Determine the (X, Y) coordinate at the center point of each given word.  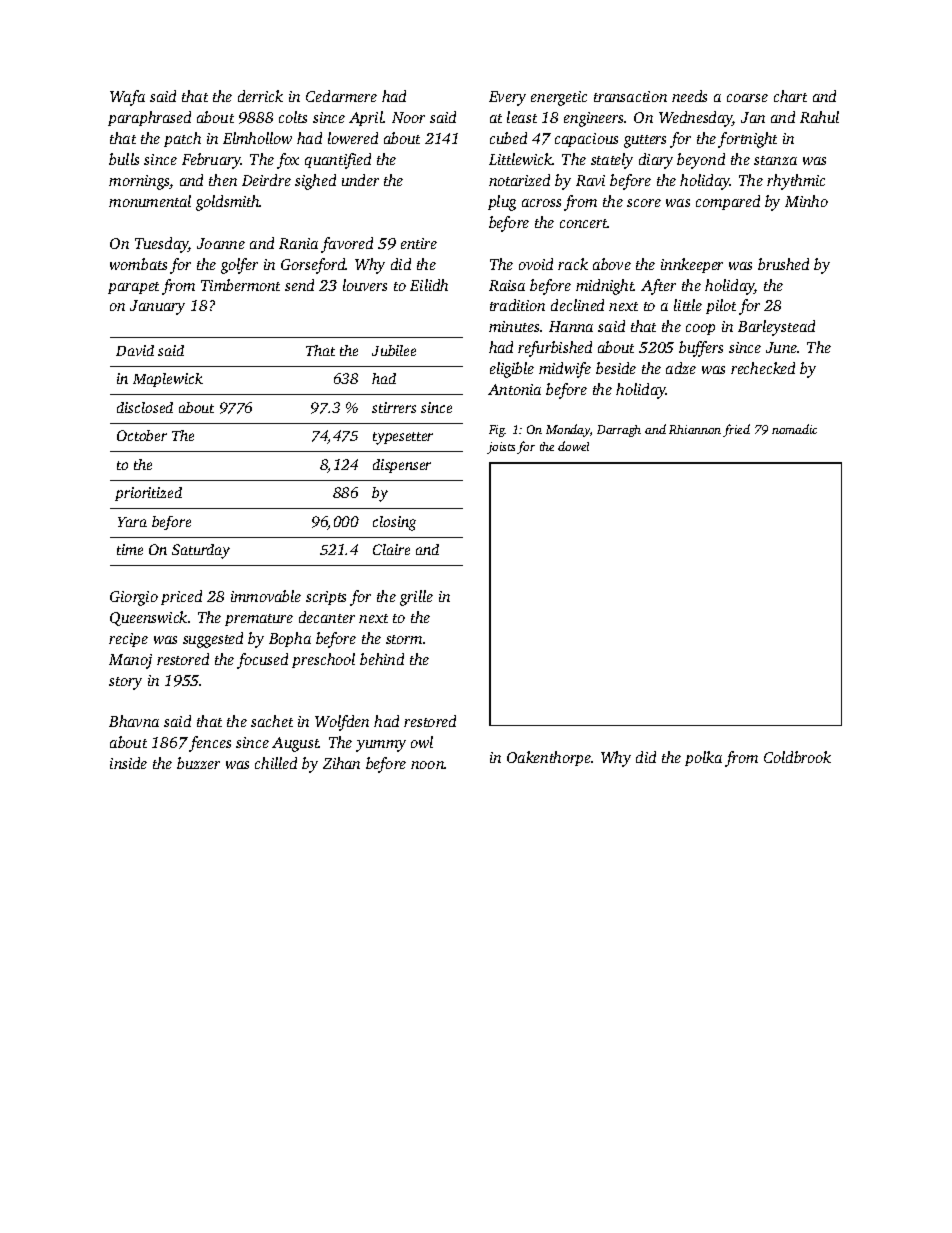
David (135, 350)
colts (293, 117)
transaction (630, 96)
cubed (508, 138)
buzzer (198, 763)
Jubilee (394, 350)
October (142, 435)
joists (501, 448)
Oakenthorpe (549, 758)
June (782, 347)
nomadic (794, 429)
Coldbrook (797, 757)
